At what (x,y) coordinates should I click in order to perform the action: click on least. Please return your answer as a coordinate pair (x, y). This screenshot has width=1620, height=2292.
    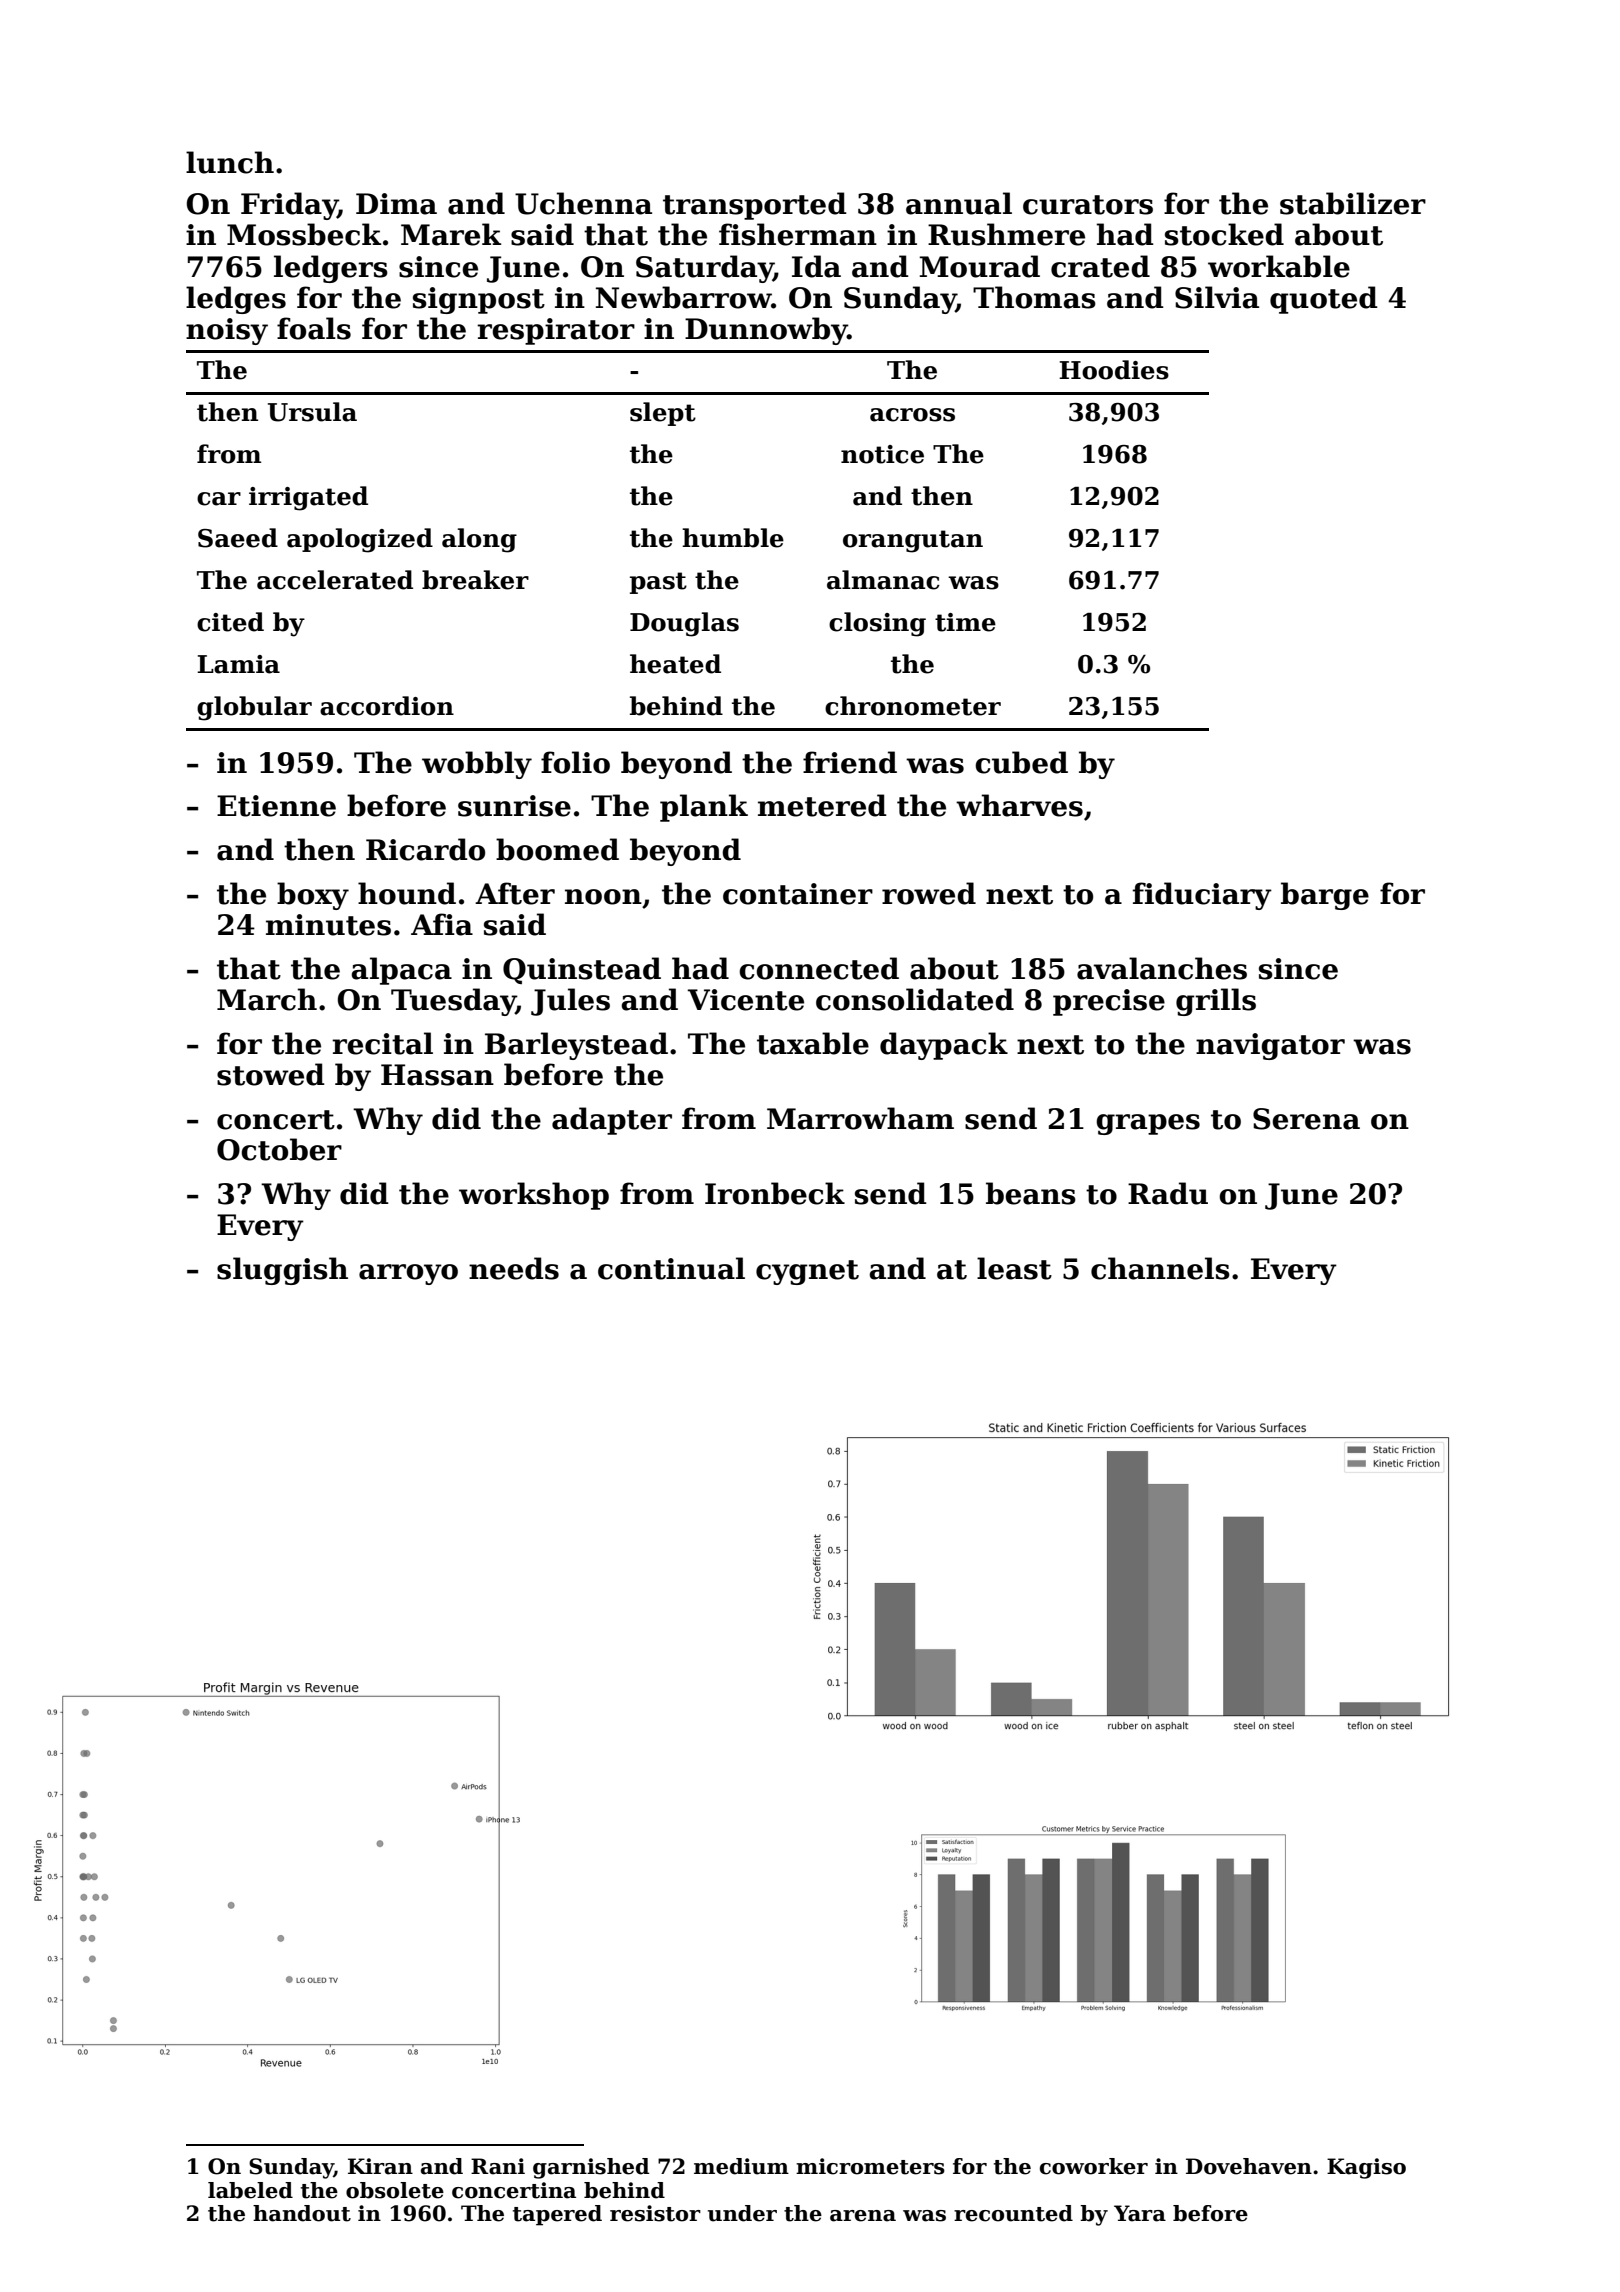
    Looking at the image, I should click on (1014, 1268).
